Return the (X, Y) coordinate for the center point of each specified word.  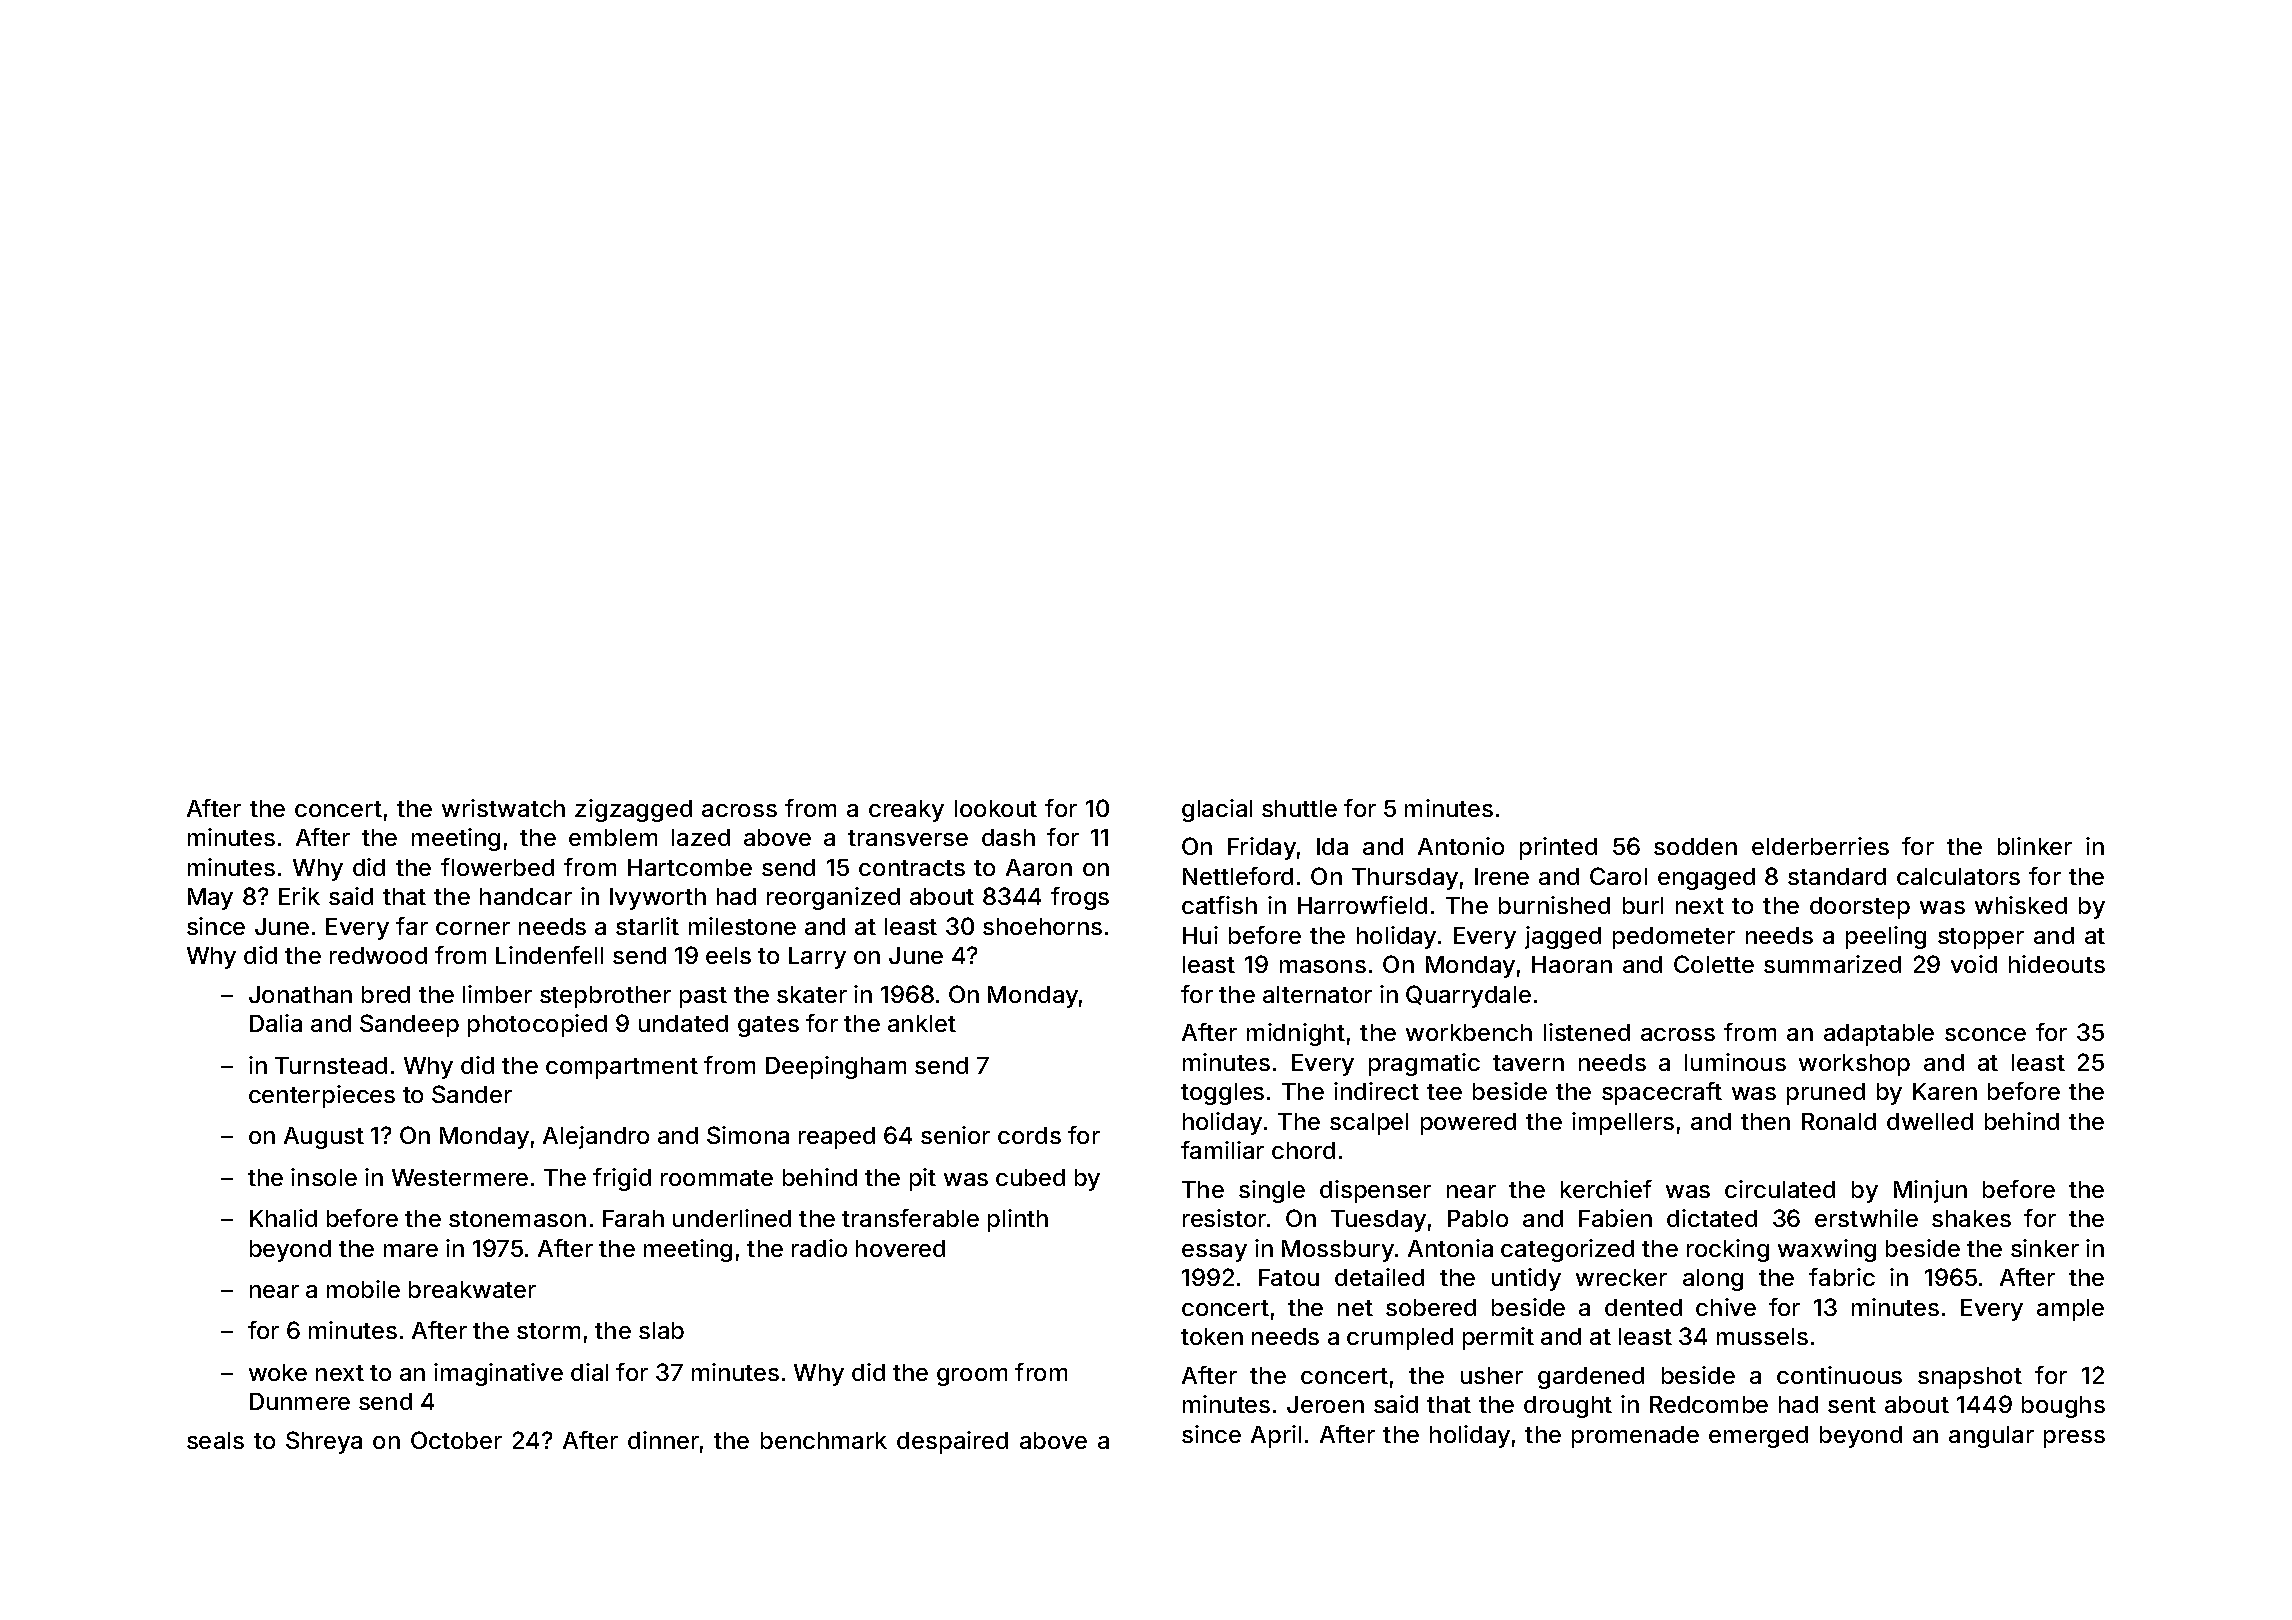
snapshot (1970, 1378)
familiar (1222, 1150)
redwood (378, 955)
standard (1837, 876)
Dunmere (300, 1401)
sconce (1985, 1034)
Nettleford (1238, 876)
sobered (1431, 1307)
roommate (717, 1178)
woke (278, 1372)
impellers (1623, 1123)
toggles (1222, 1094)
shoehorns (1042, 926)
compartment (622, 1068)
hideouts (2057, 964)
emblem (613, 837)
